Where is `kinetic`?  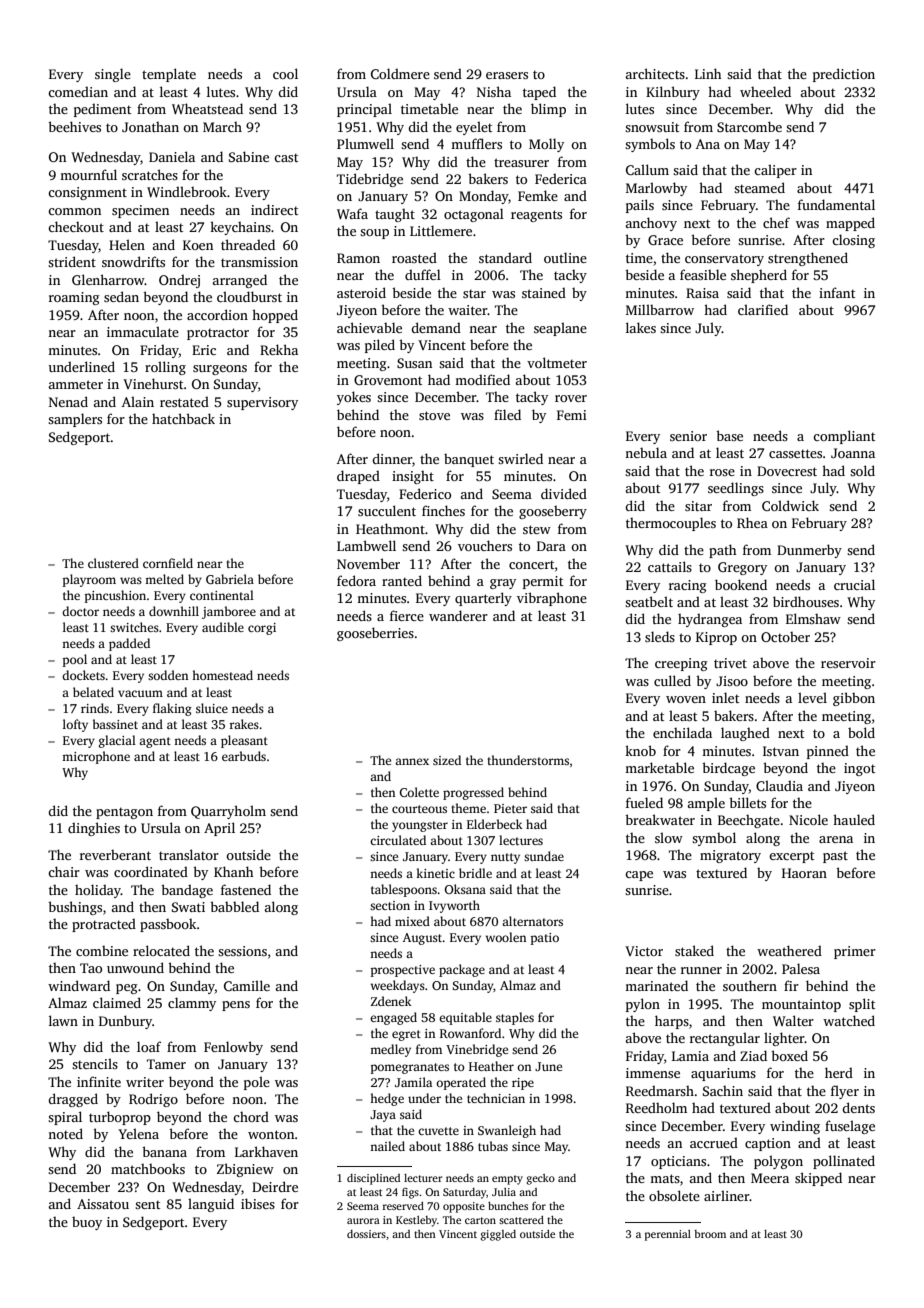
kinetic is located at coordinates (435, 873).
